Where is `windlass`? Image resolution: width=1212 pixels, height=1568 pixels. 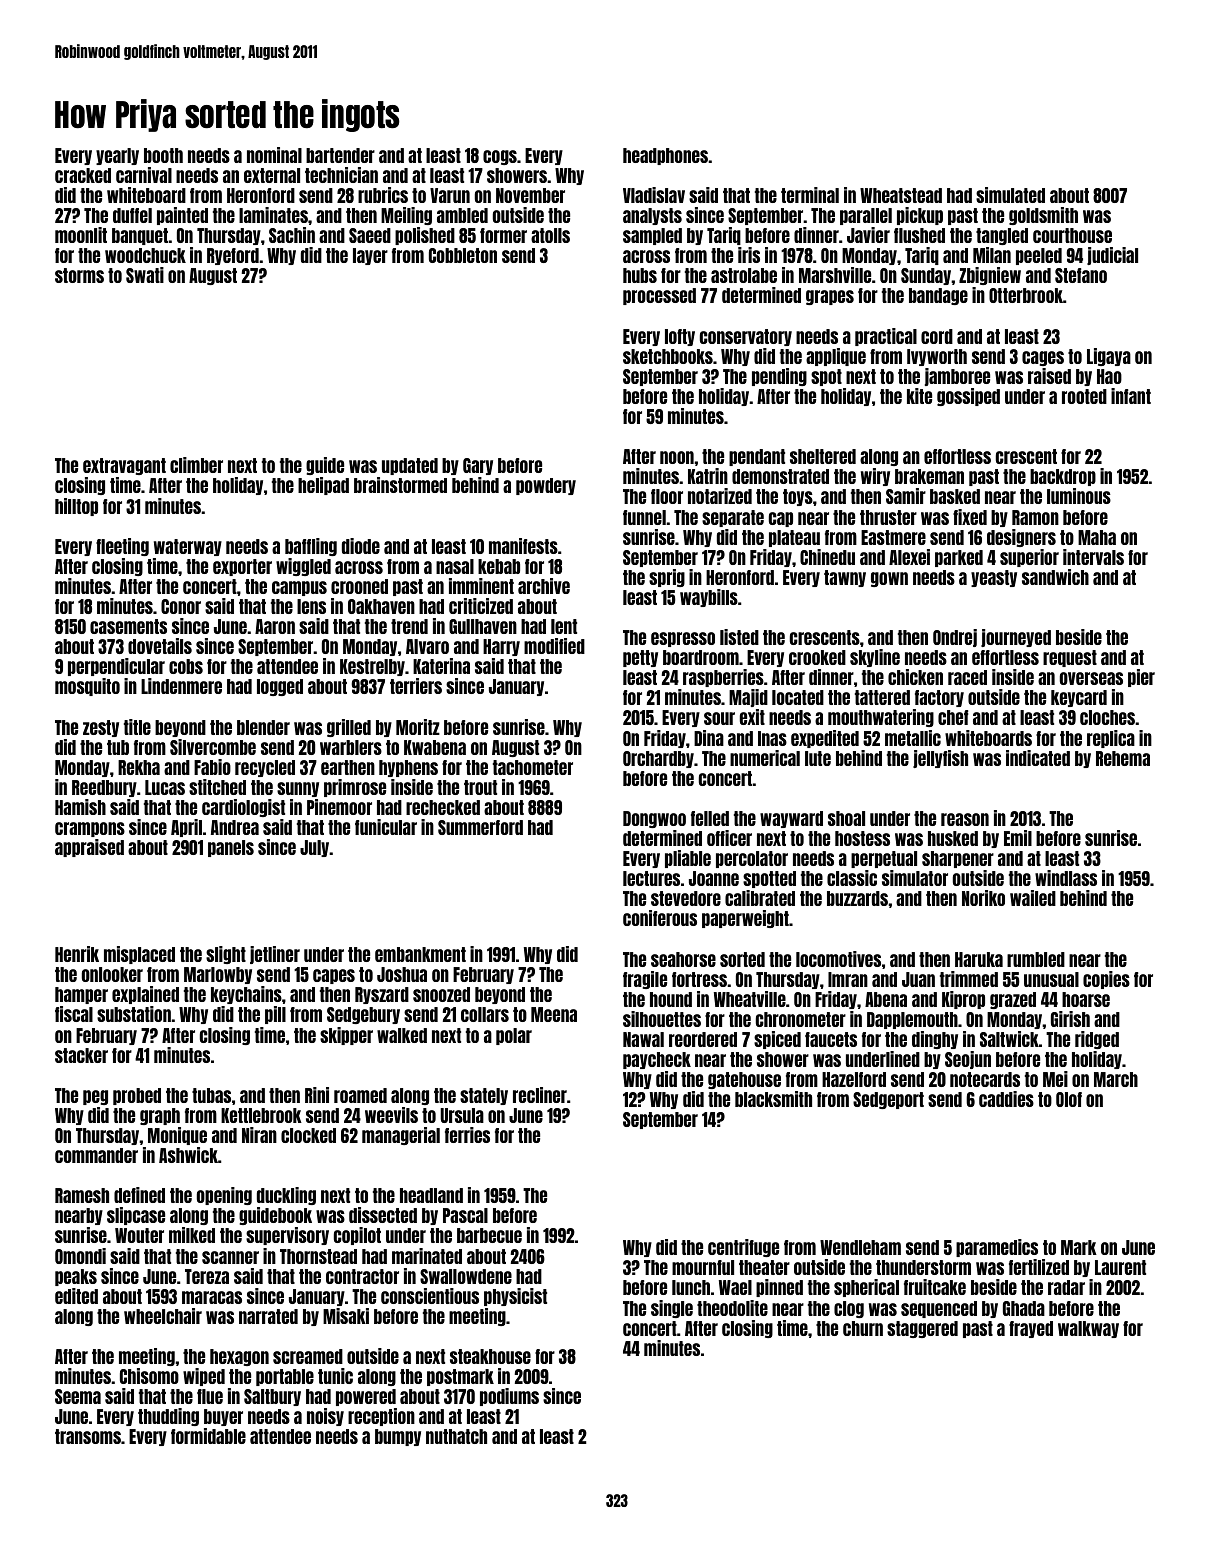 windlass is located at coordinates (1066, 878).
